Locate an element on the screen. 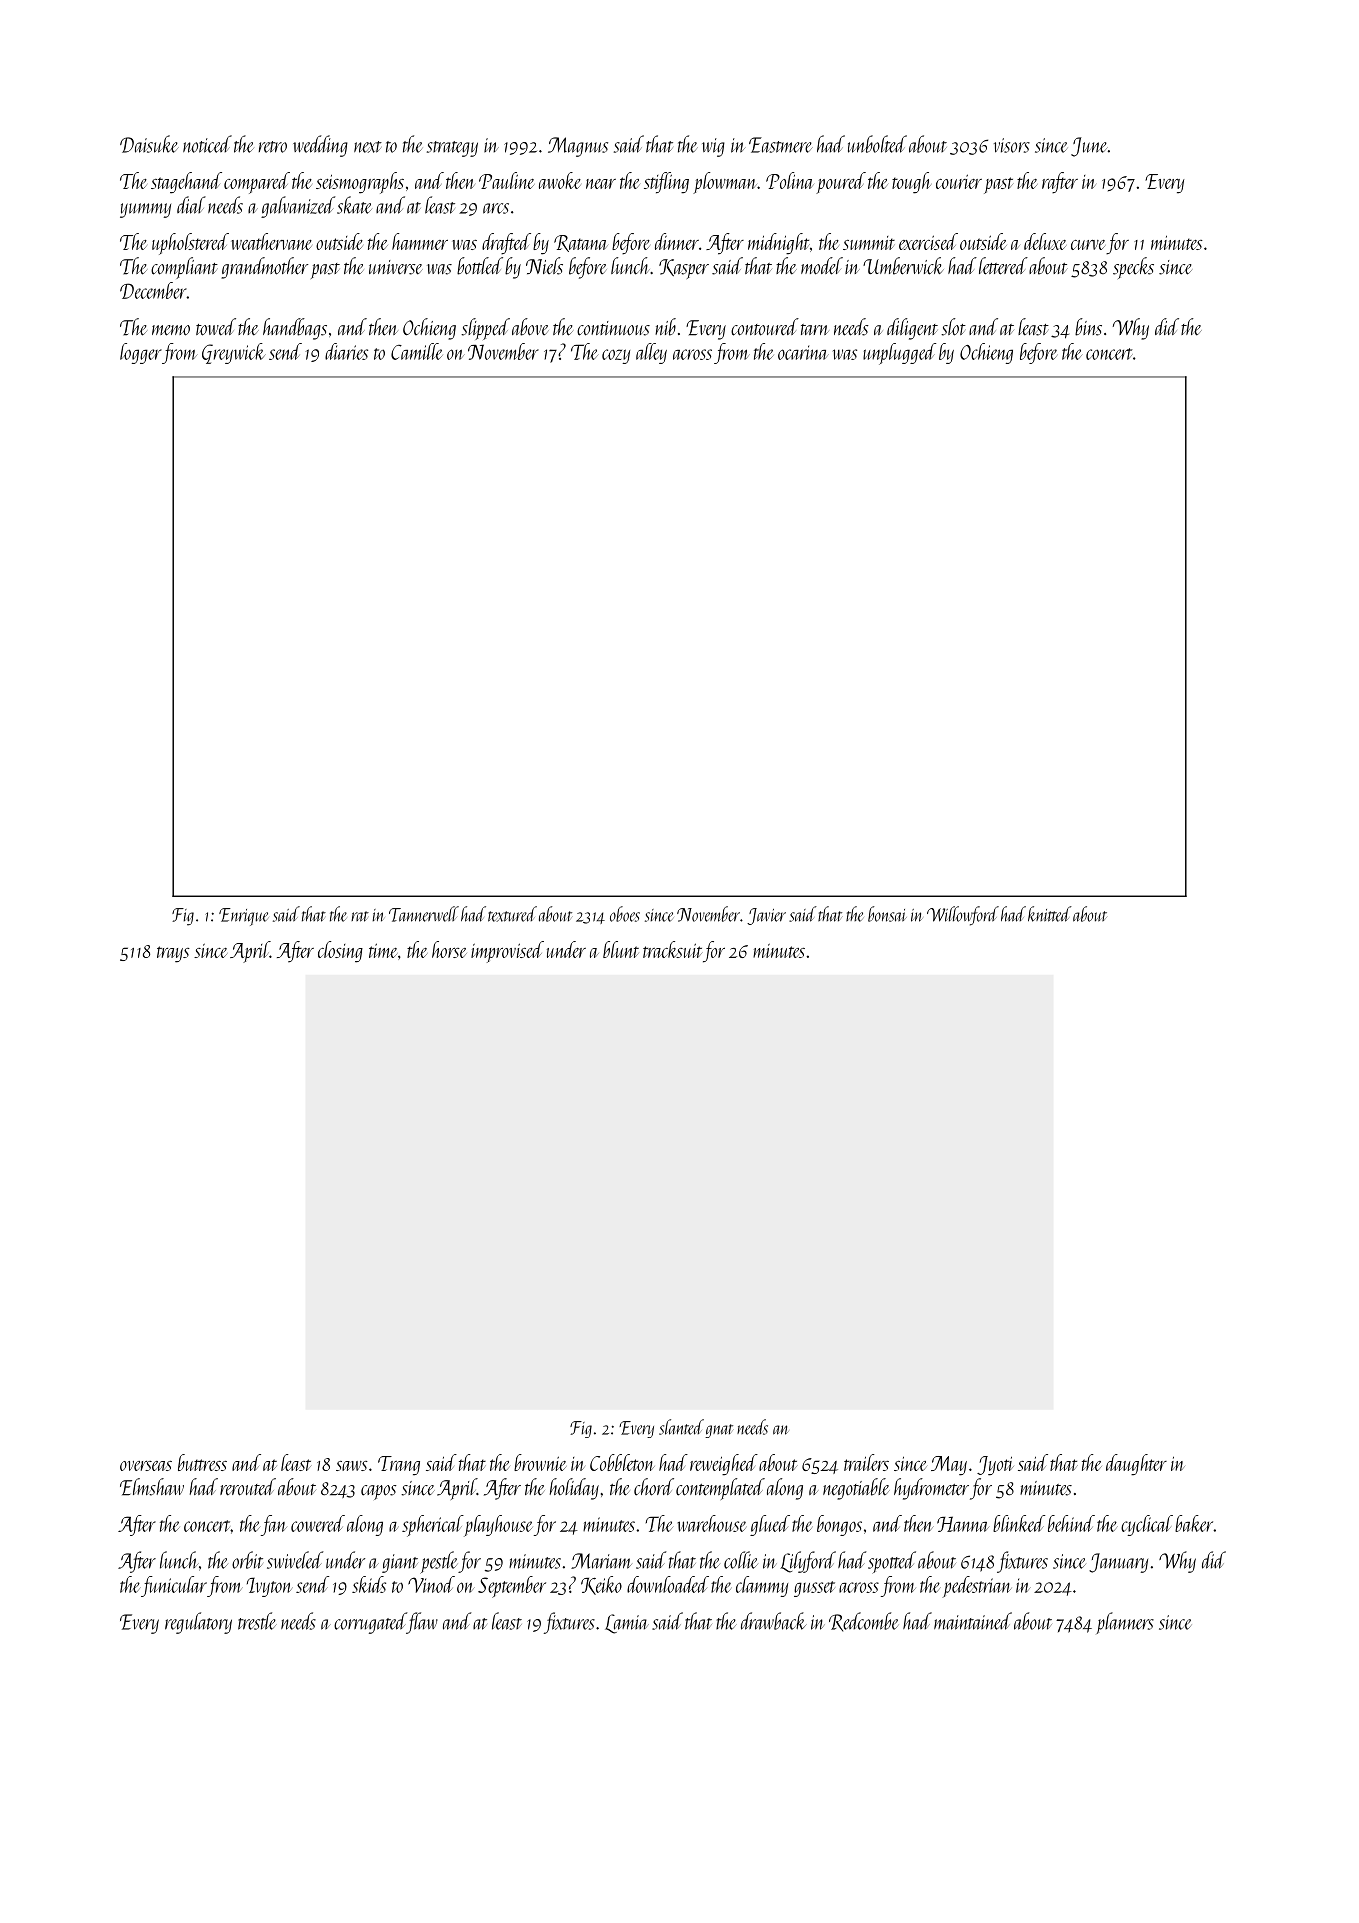  Eastmere is located at coordinates (781, 145).
